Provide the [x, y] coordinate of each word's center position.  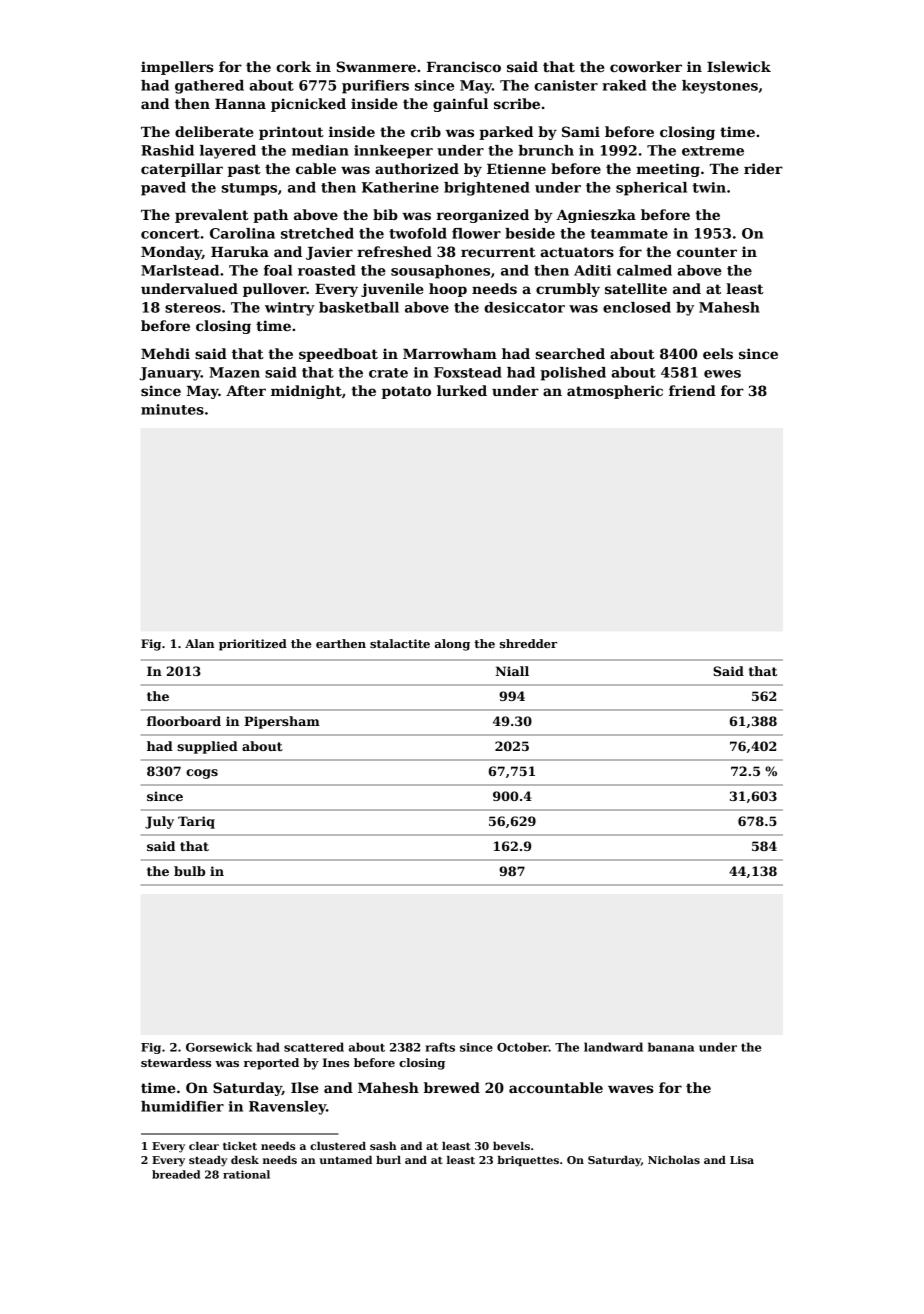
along [452, 645]
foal [278, 270]
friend [692, 390]
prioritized [253, 645]
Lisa [742, 1160]
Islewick [739, 66]
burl [388, 1160]
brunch [546, 150]
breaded [176, 1174]
